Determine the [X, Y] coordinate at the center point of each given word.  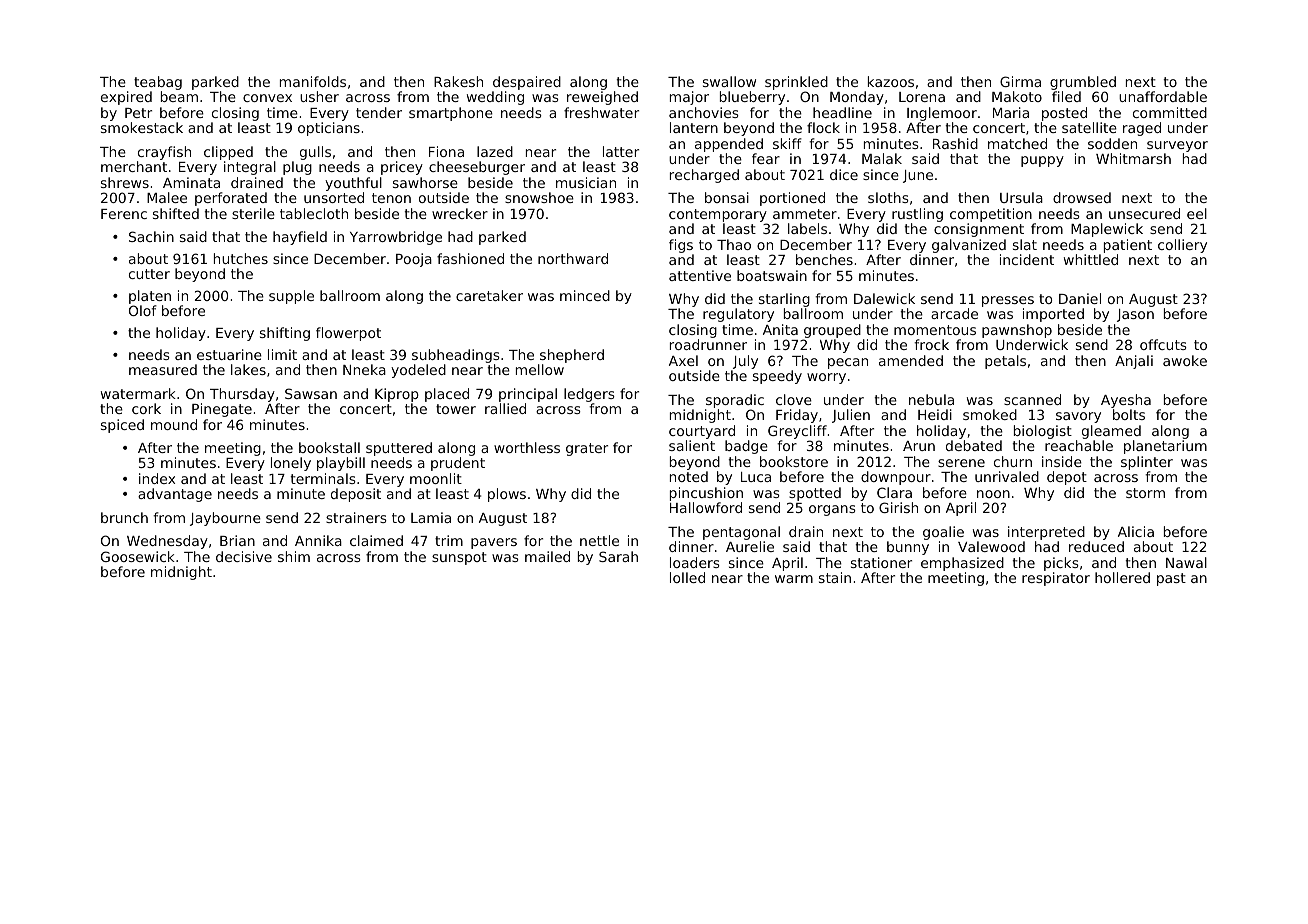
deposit [356, 495]
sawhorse [425, 182]
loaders [695, 562]
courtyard [702, 432]
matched [1017, 143]
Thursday [242, 395]
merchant [134, 166]
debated [974, 445]
